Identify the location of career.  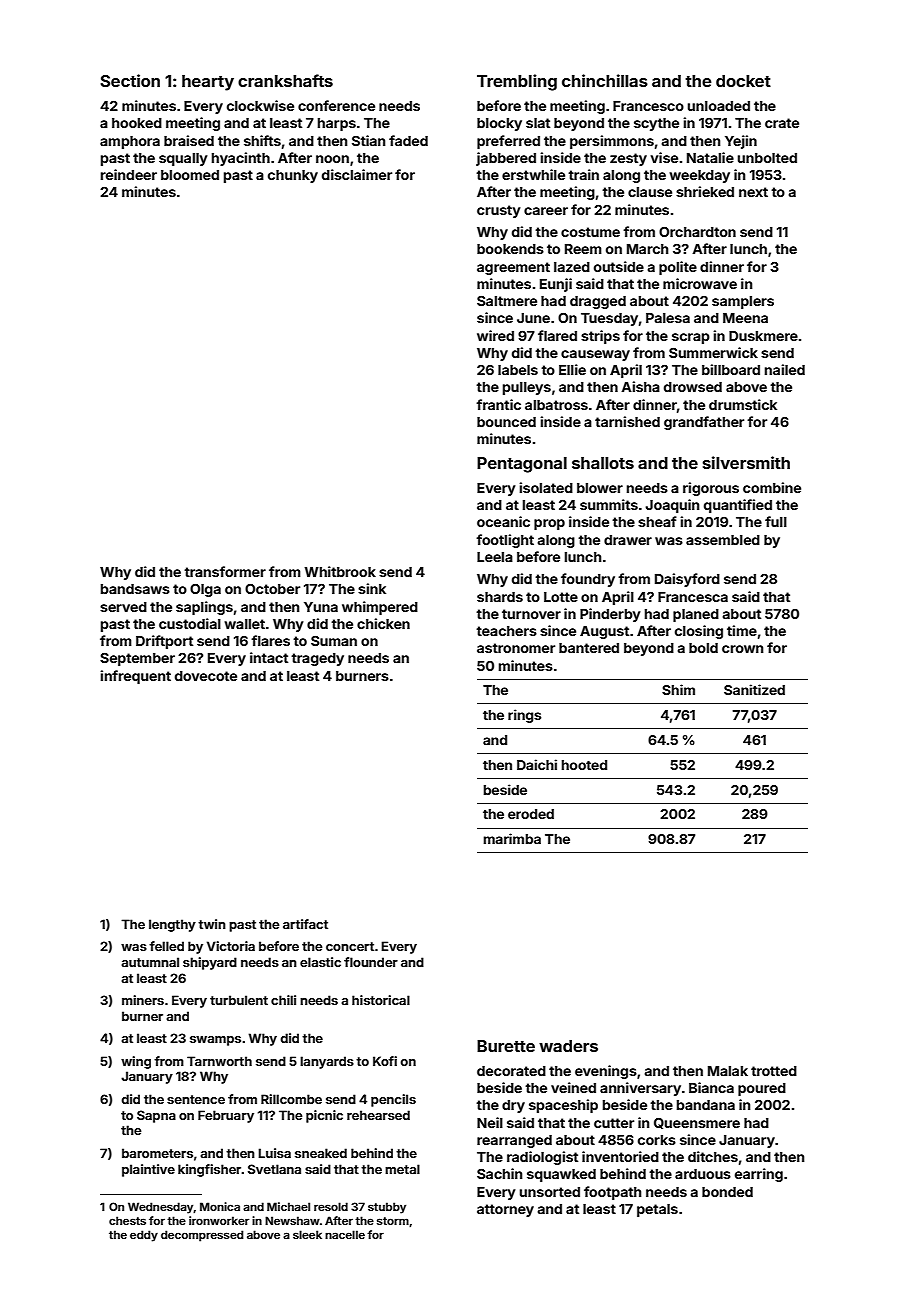
(546, 211).
